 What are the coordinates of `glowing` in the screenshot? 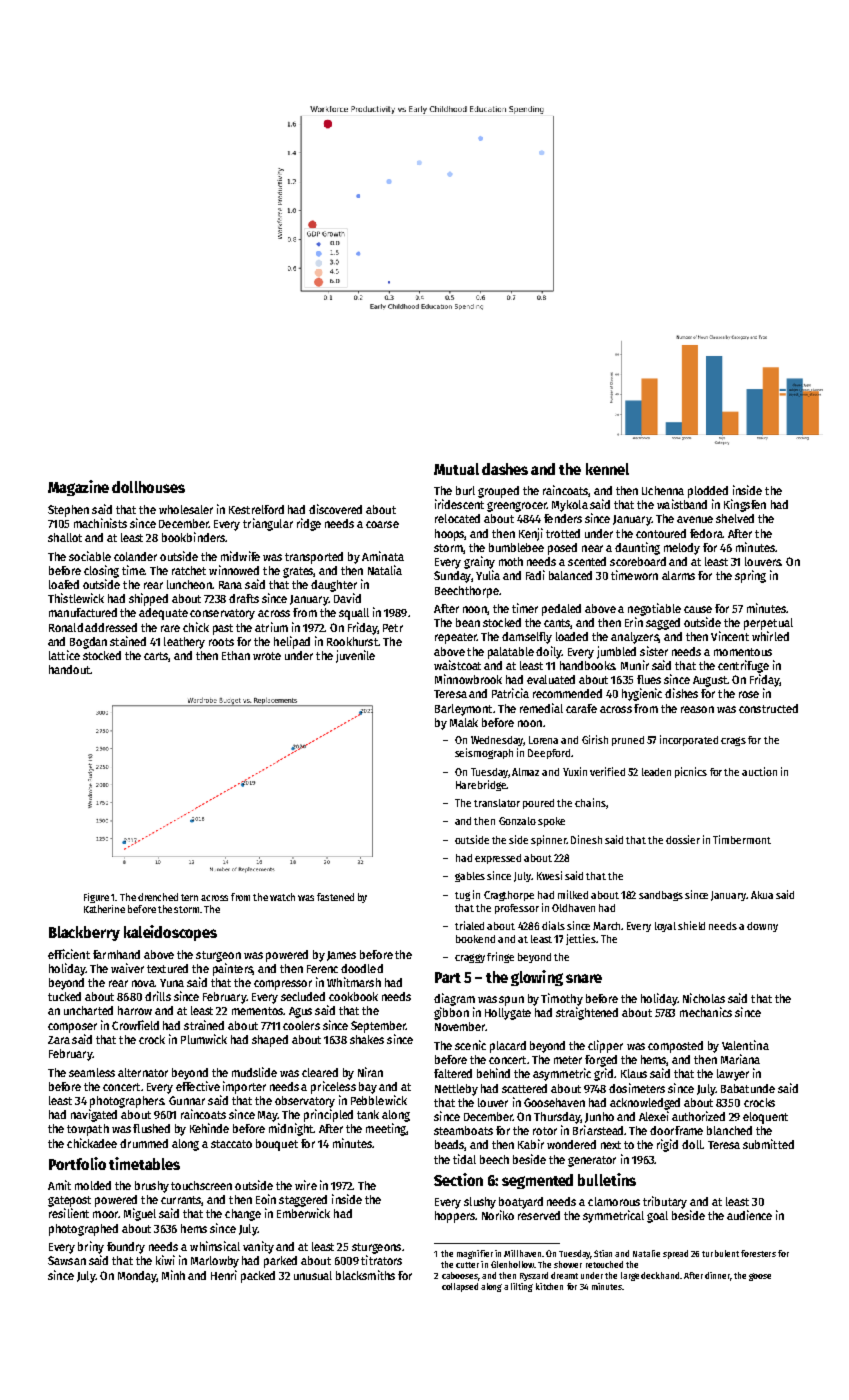 It's located at (537, 978).
